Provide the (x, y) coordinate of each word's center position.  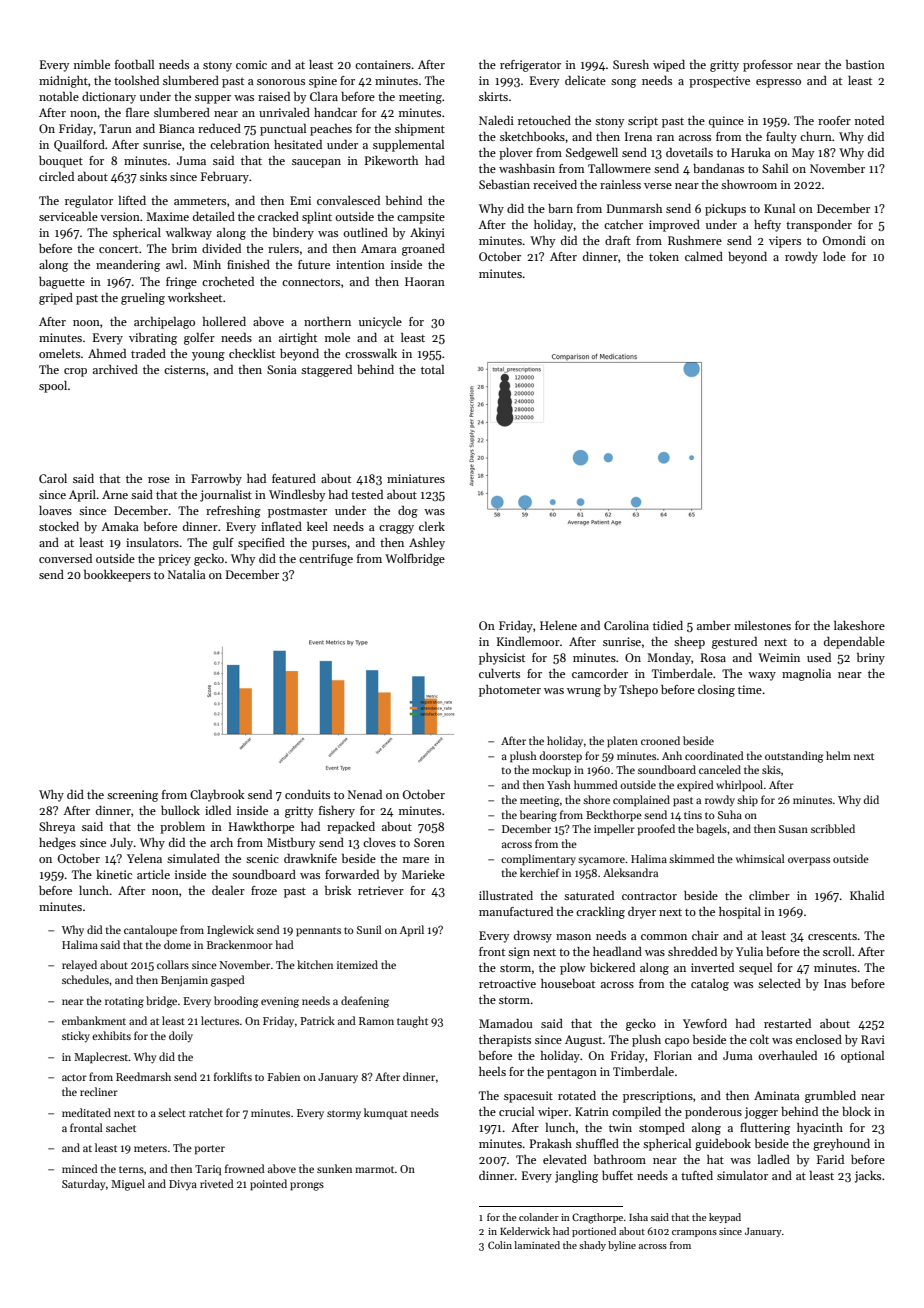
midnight (63, 82)
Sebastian (504, 184)
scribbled (833, 828)
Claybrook (217, 796)
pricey (174, 560)
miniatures (416, 478)
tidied (668, 625)
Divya (183, 1185)
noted (869, 120)
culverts (499, 673)
